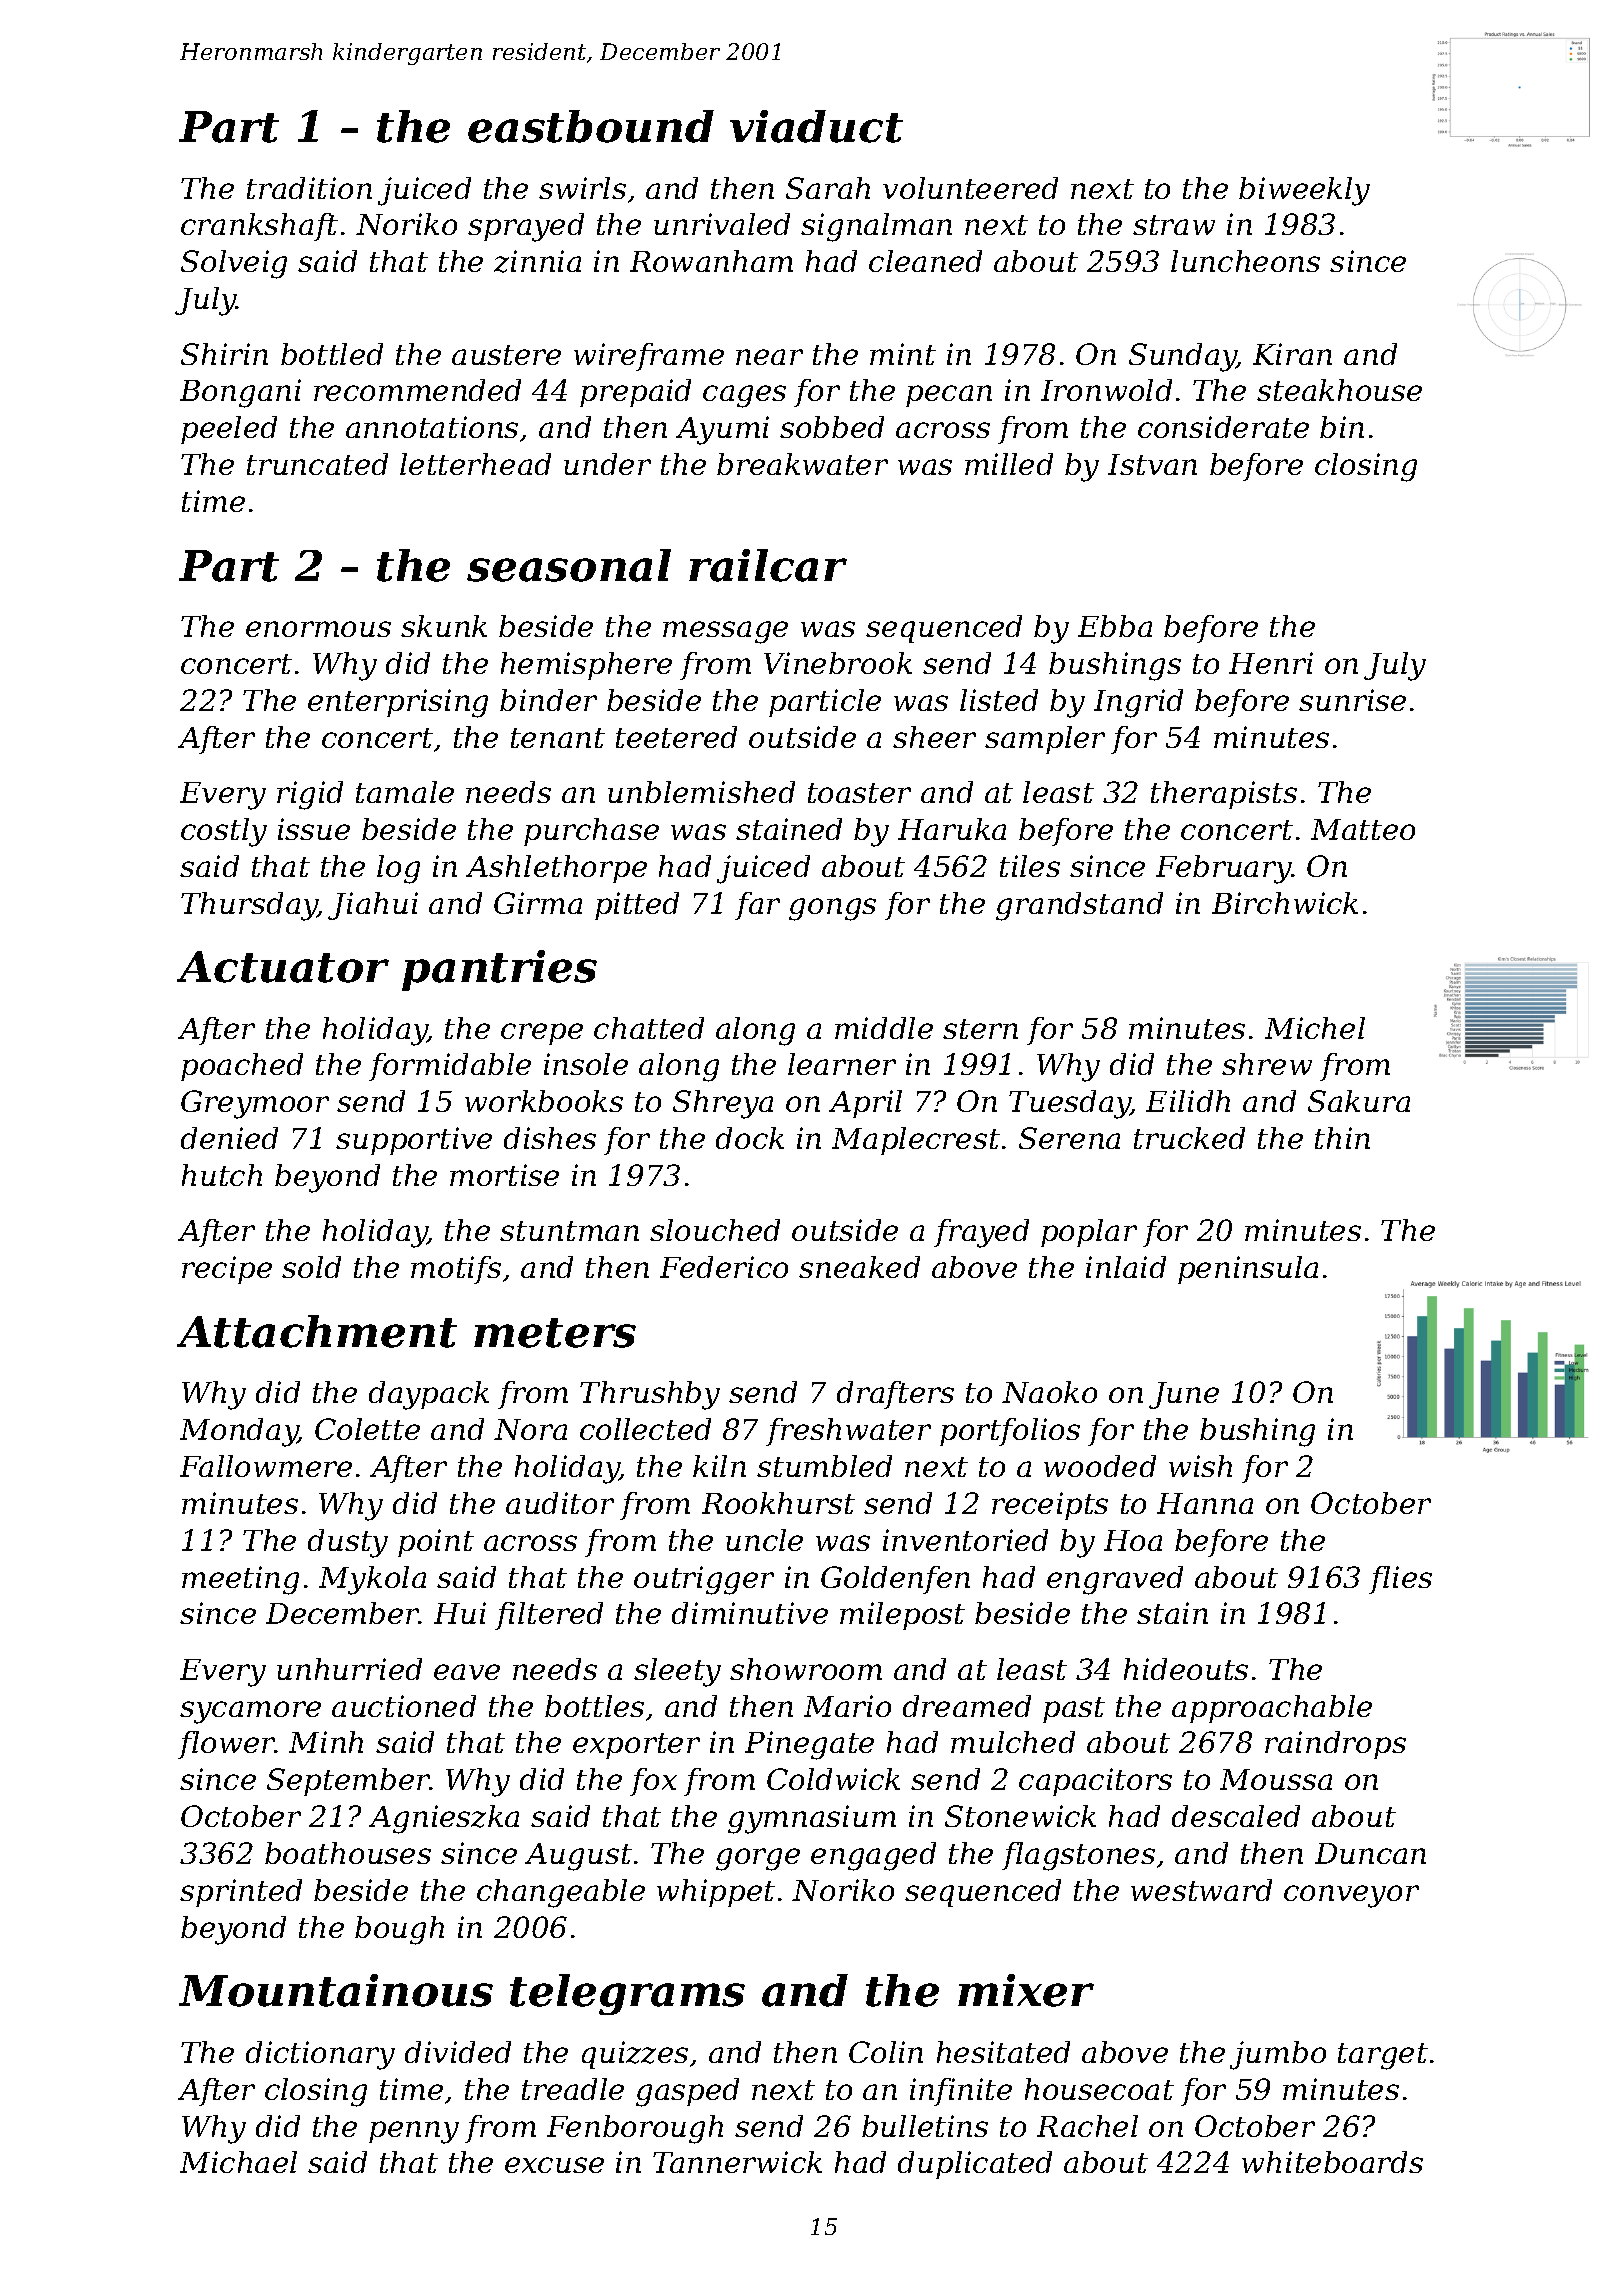 This page has width=1620, height=2292. I want to click on volunteered, so click(970, 188).
